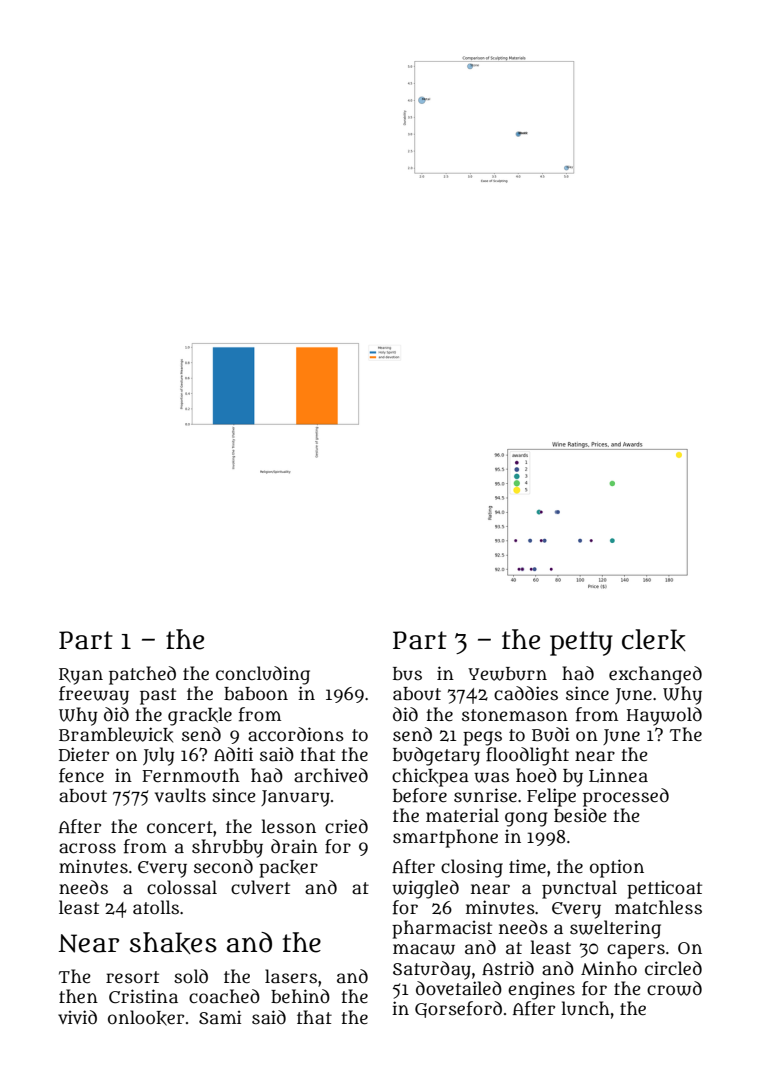  I want to click on sweltering, so click(615, 929).
